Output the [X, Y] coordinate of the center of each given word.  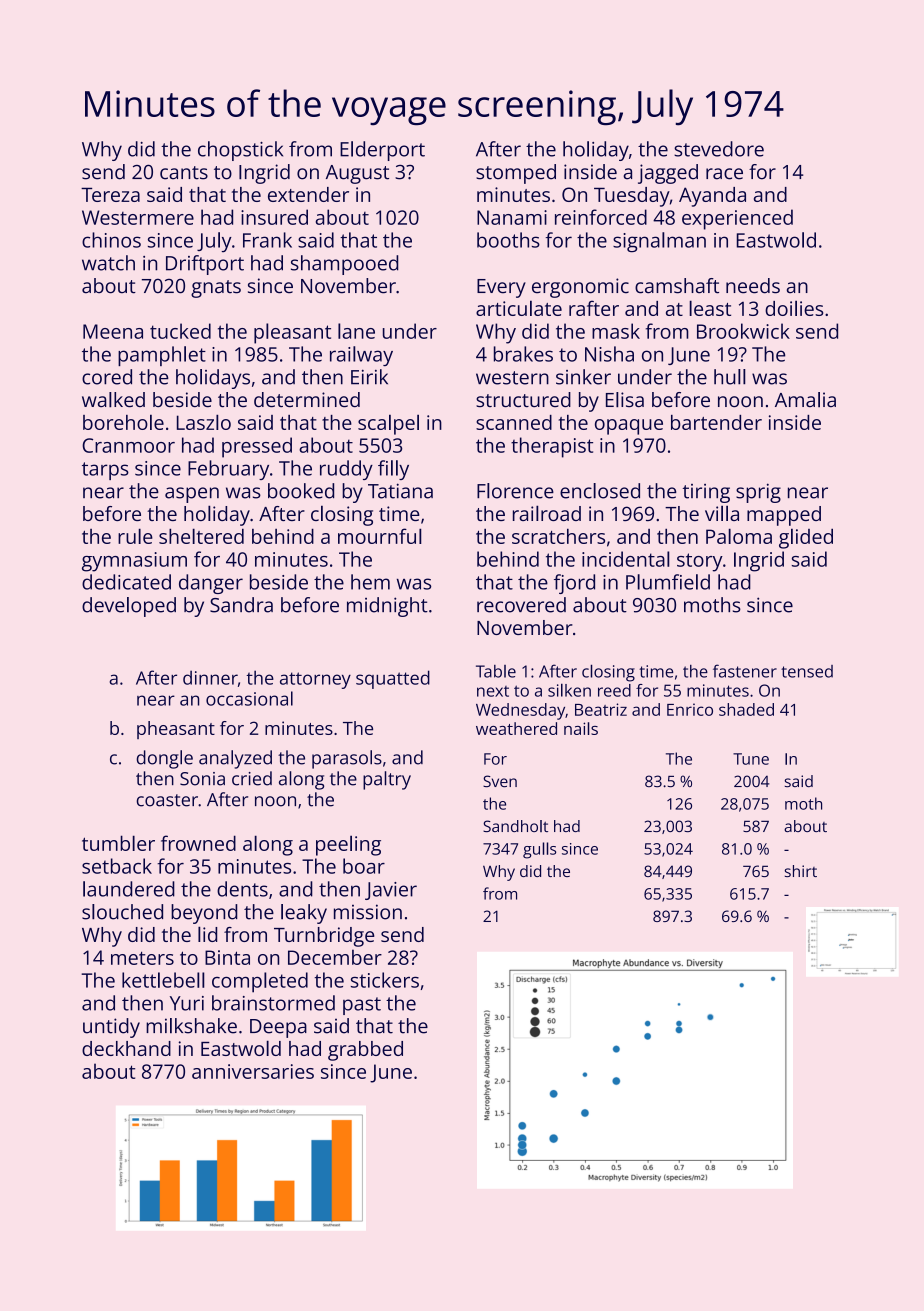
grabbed [365, 1051]
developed [129, 607]
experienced [737, 219]
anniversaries [253, 1071]
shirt [801, 871]
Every [501, 288]
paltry [387, 780]
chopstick [240, 151]
